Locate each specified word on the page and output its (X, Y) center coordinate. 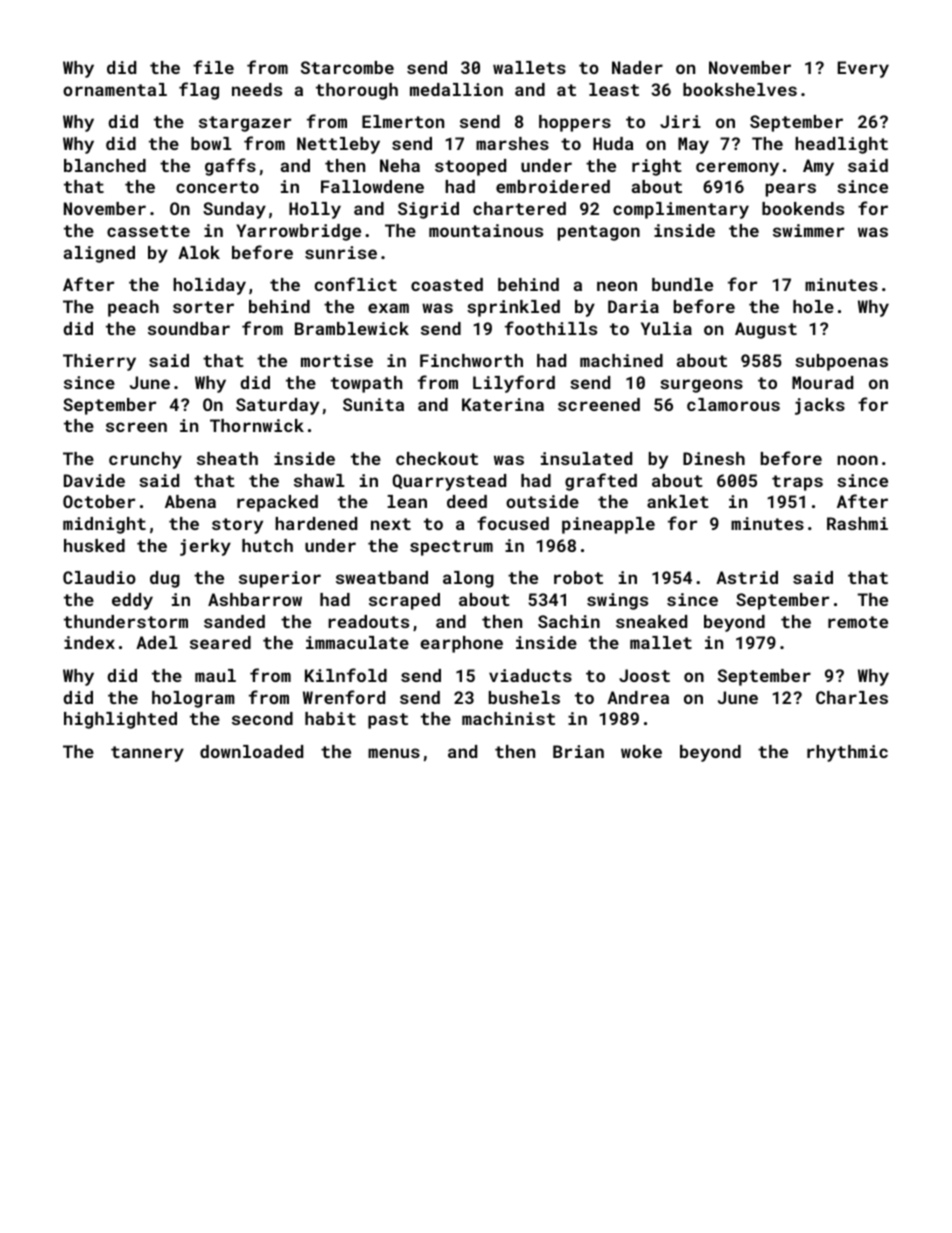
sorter (203, 307)
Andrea (638, 697)
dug (165, 579)
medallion (456, 89)
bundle (682, 284)
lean (407, 501)
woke (641, 751)
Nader (637, 67)
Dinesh (714, 458)
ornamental (115, 89)
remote (858, 622)
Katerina (503, 404)
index (89, 642)
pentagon (599, 233)
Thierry (99, 362)
